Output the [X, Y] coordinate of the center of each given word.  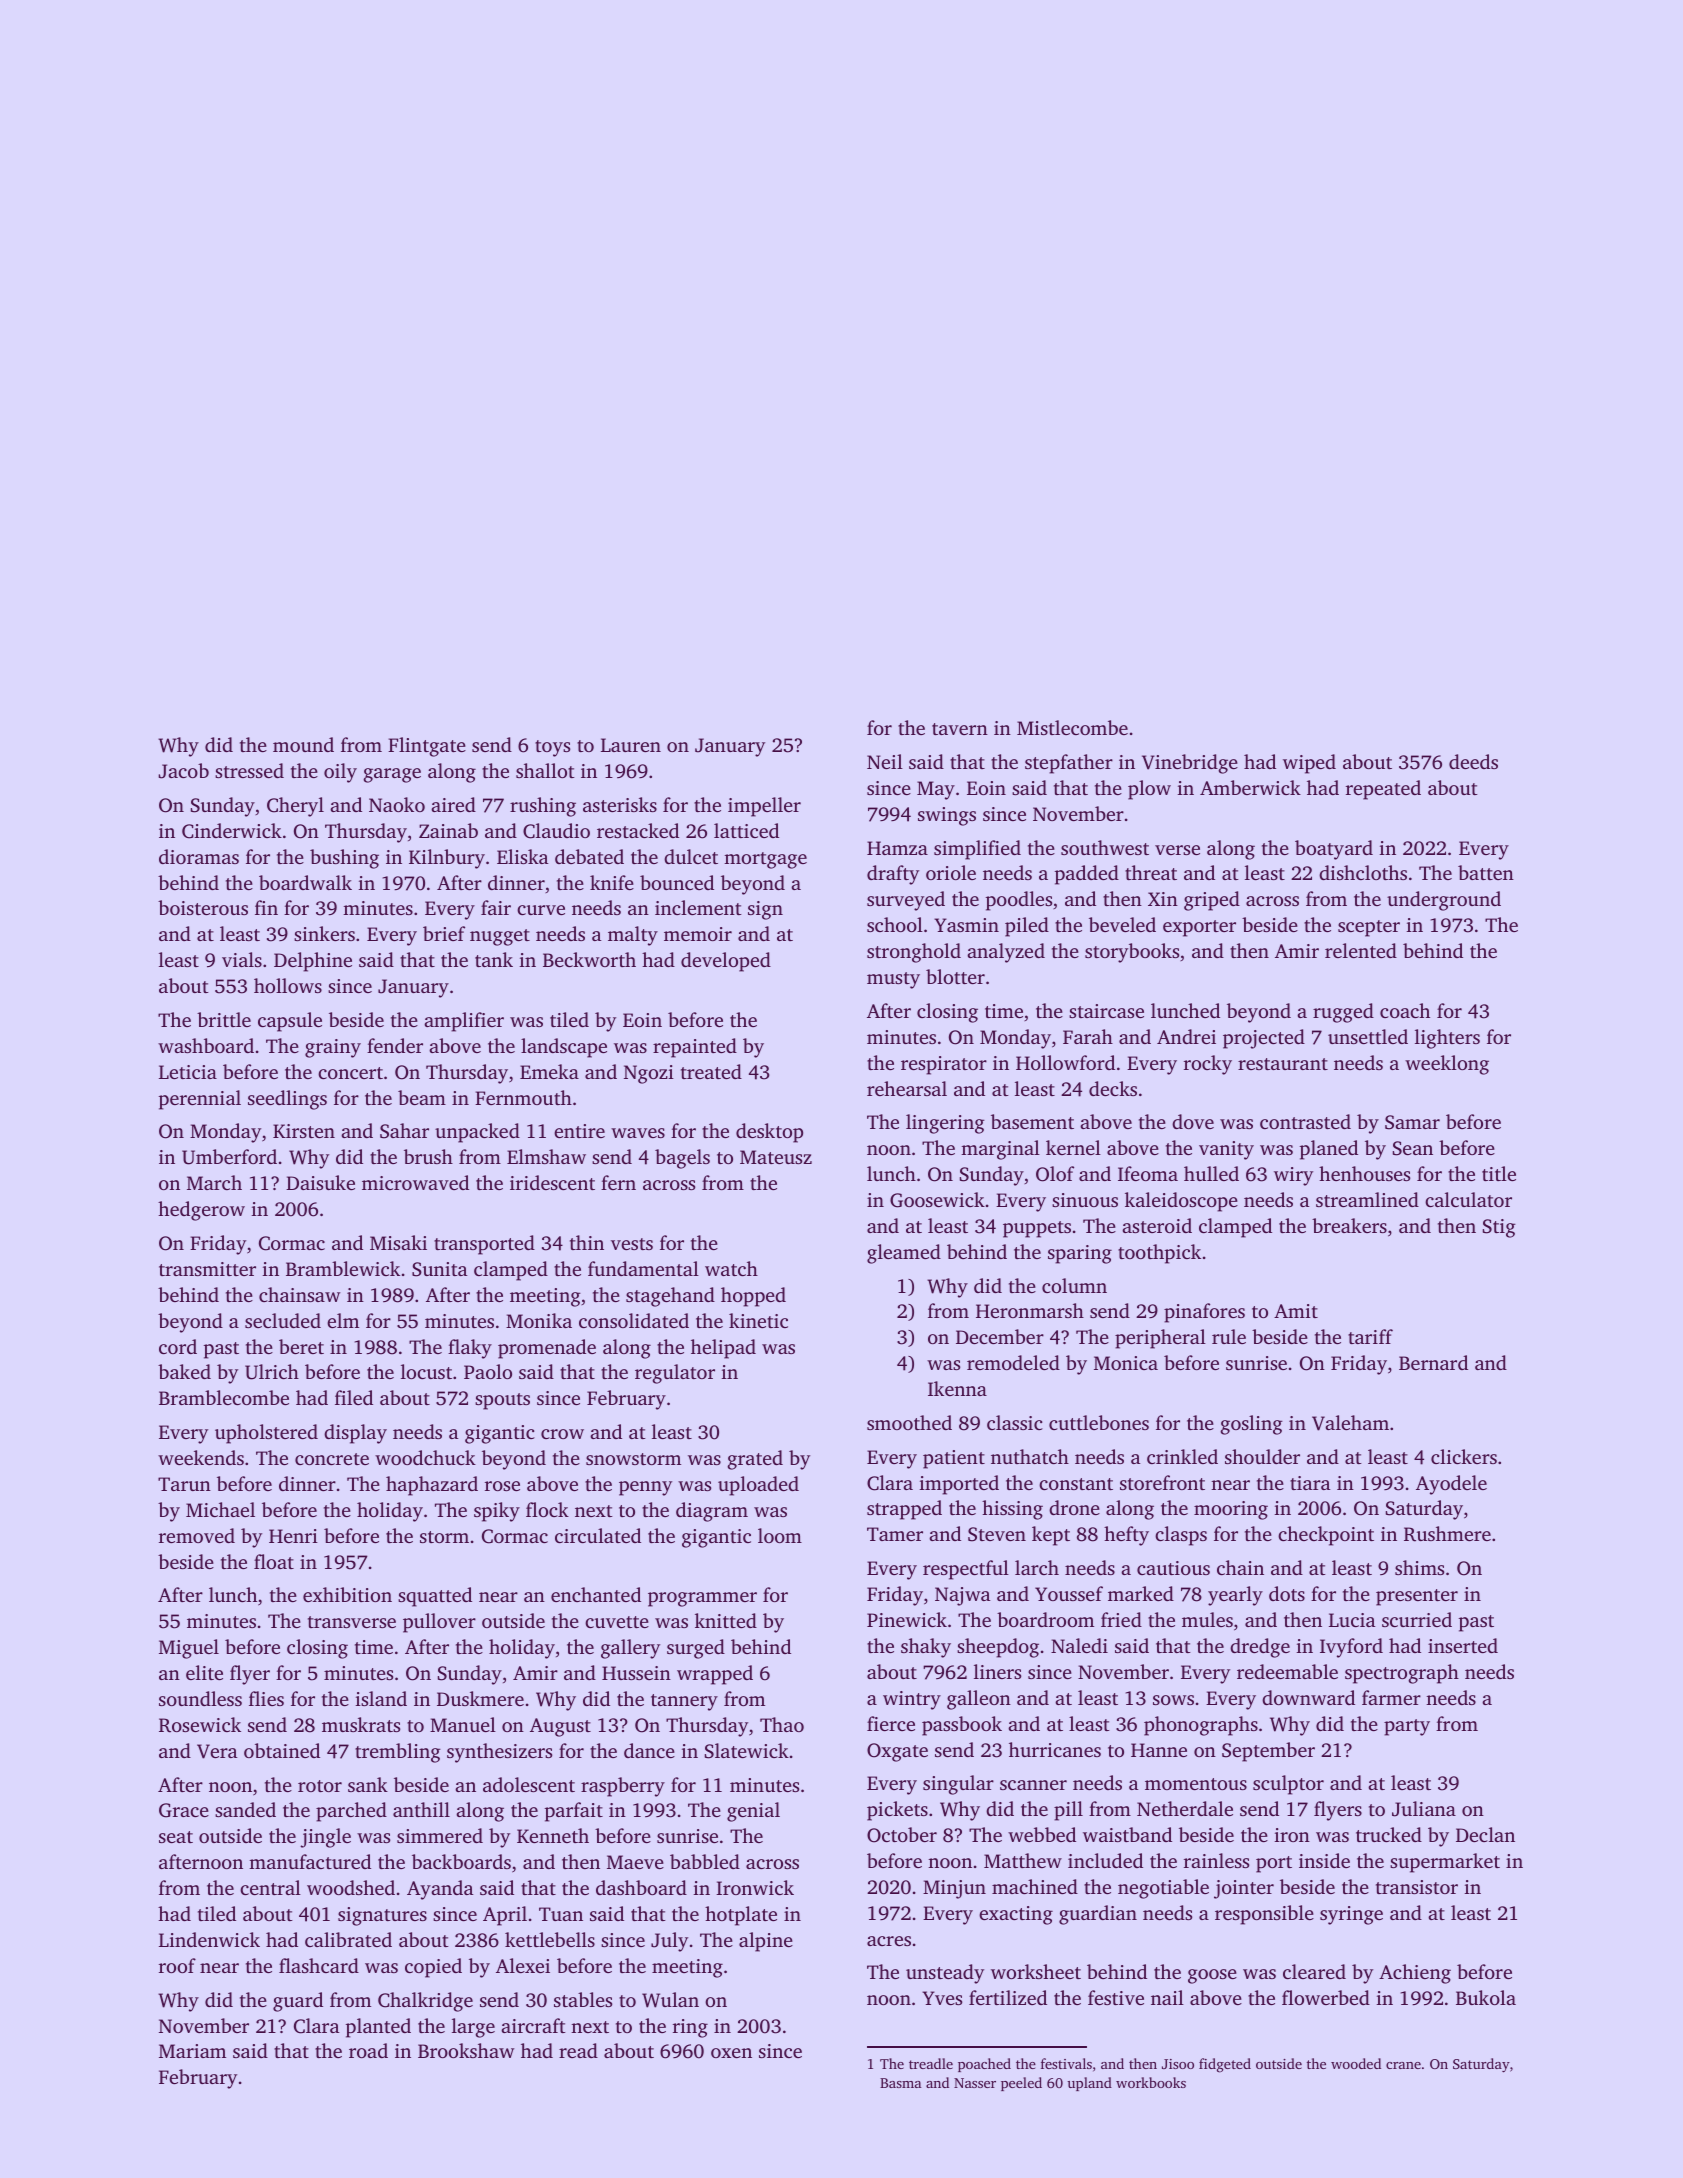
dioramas [199, 856]
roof [177, 1965]
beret [301, 1346]
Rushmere [1447, 1534]
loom [780, 1535]
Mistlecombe [1072, 727]
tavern [960, 729]
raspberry [623, 1787]
